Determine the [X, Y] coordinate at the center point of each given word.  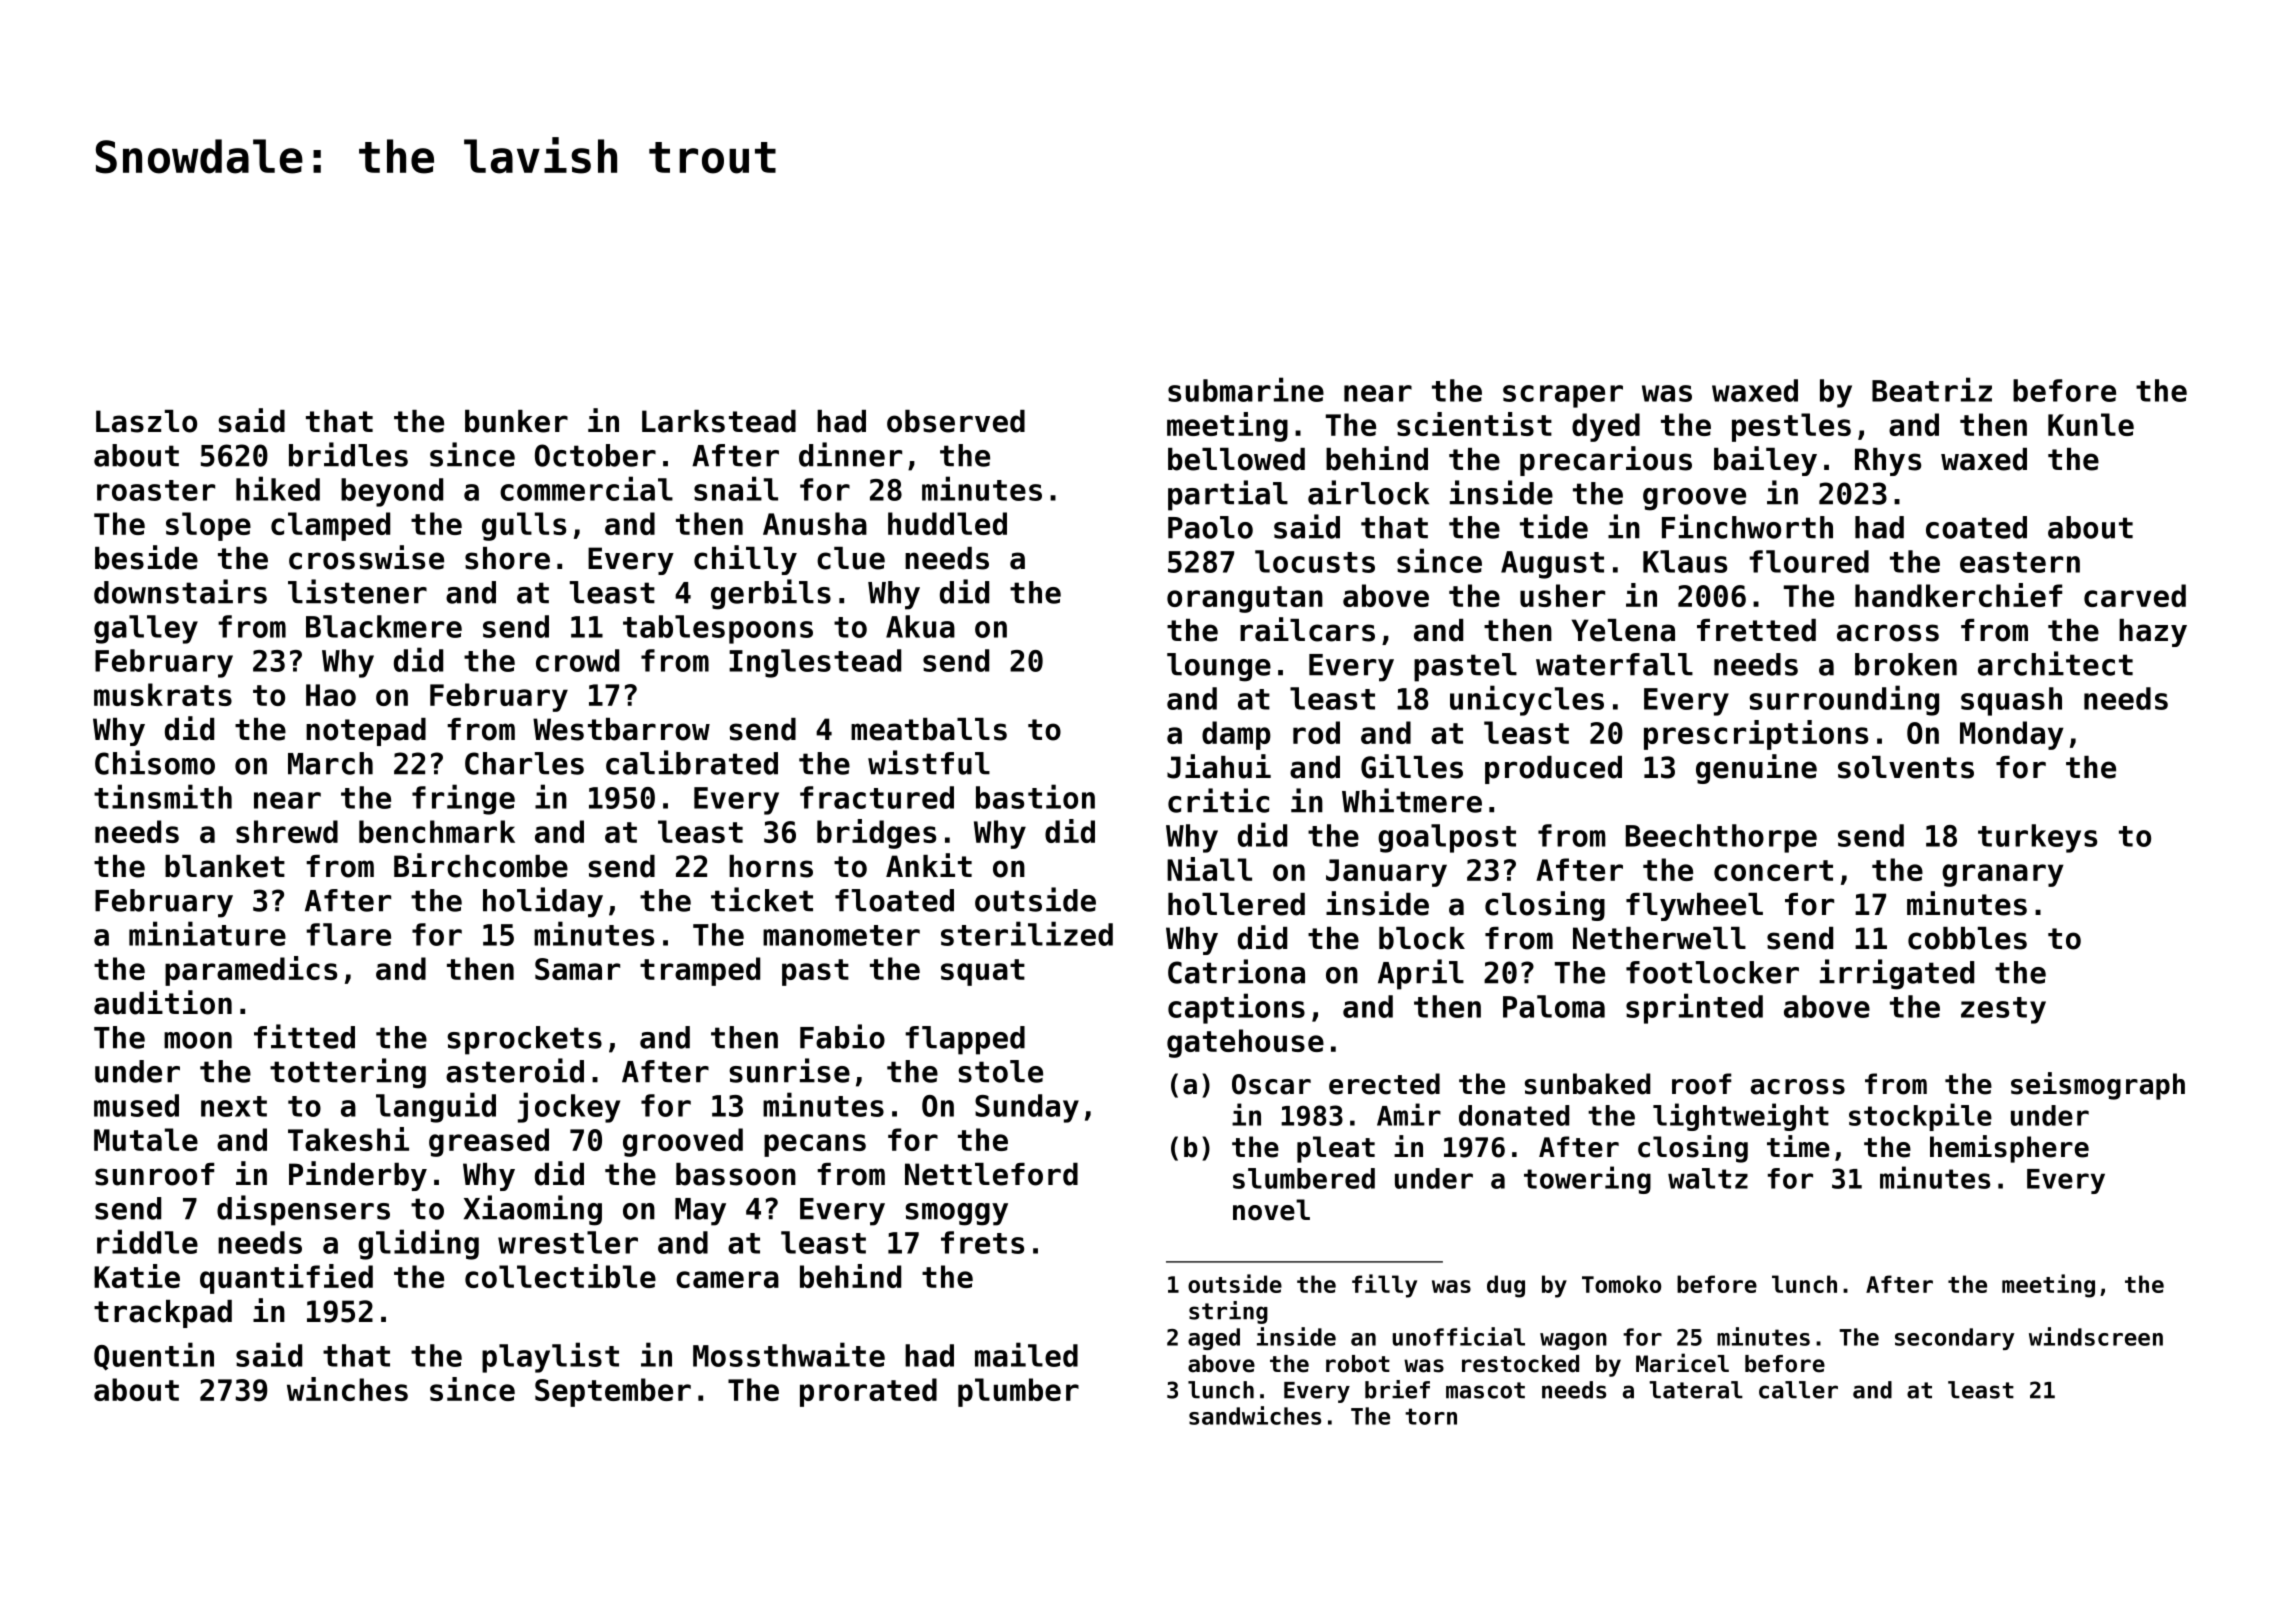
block [1422, 938]
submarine [1246, 389]
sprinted [1694, 1008]
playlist [550, 1357]
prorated [868, 1392]
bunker [516, 421]
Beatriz [1932, 389]
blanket [225, 866]
